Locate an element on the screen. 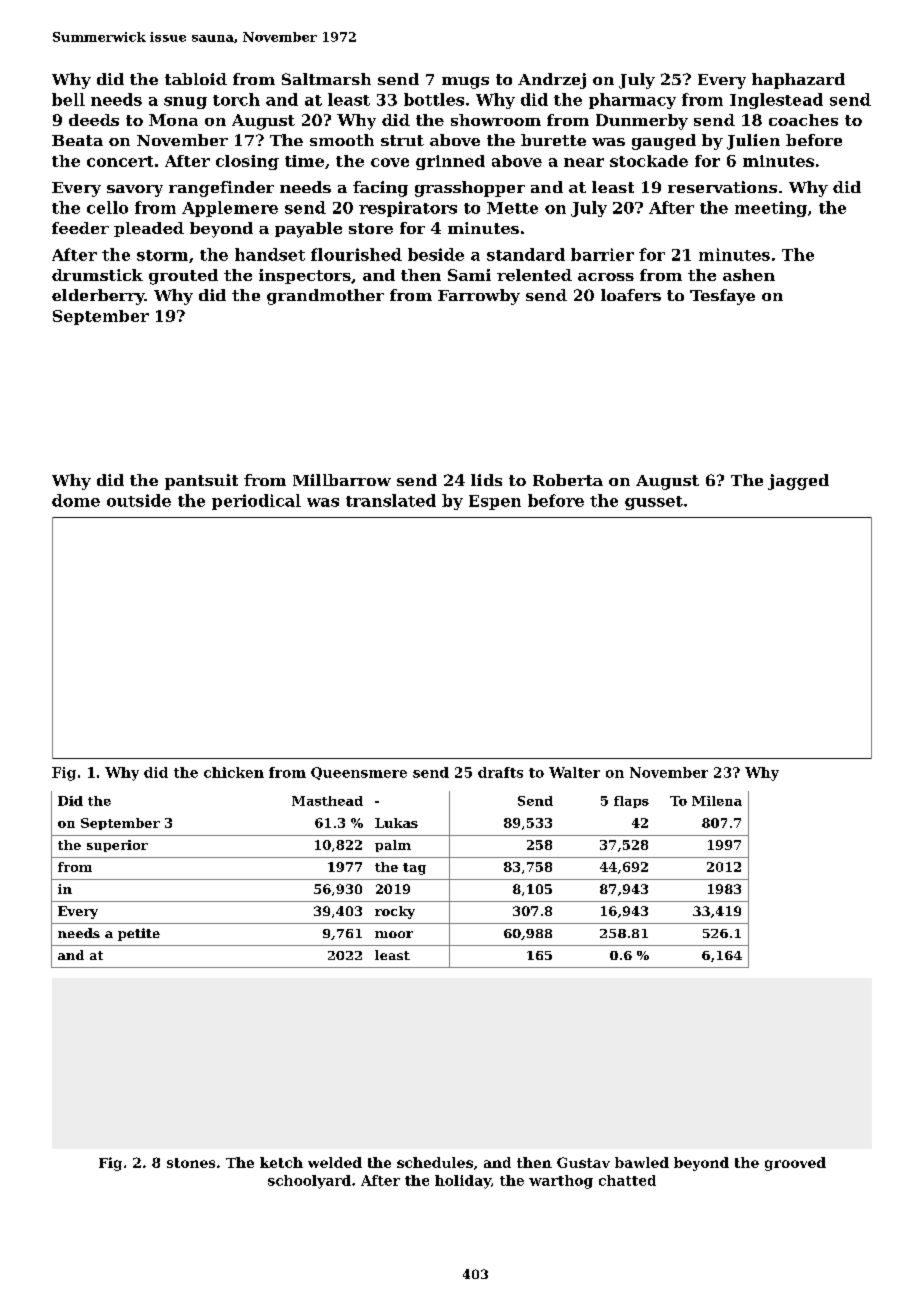 Image resolution: width=924 pixels, height=1308 pixels. warthog is located at coordinates (561, 1182).
